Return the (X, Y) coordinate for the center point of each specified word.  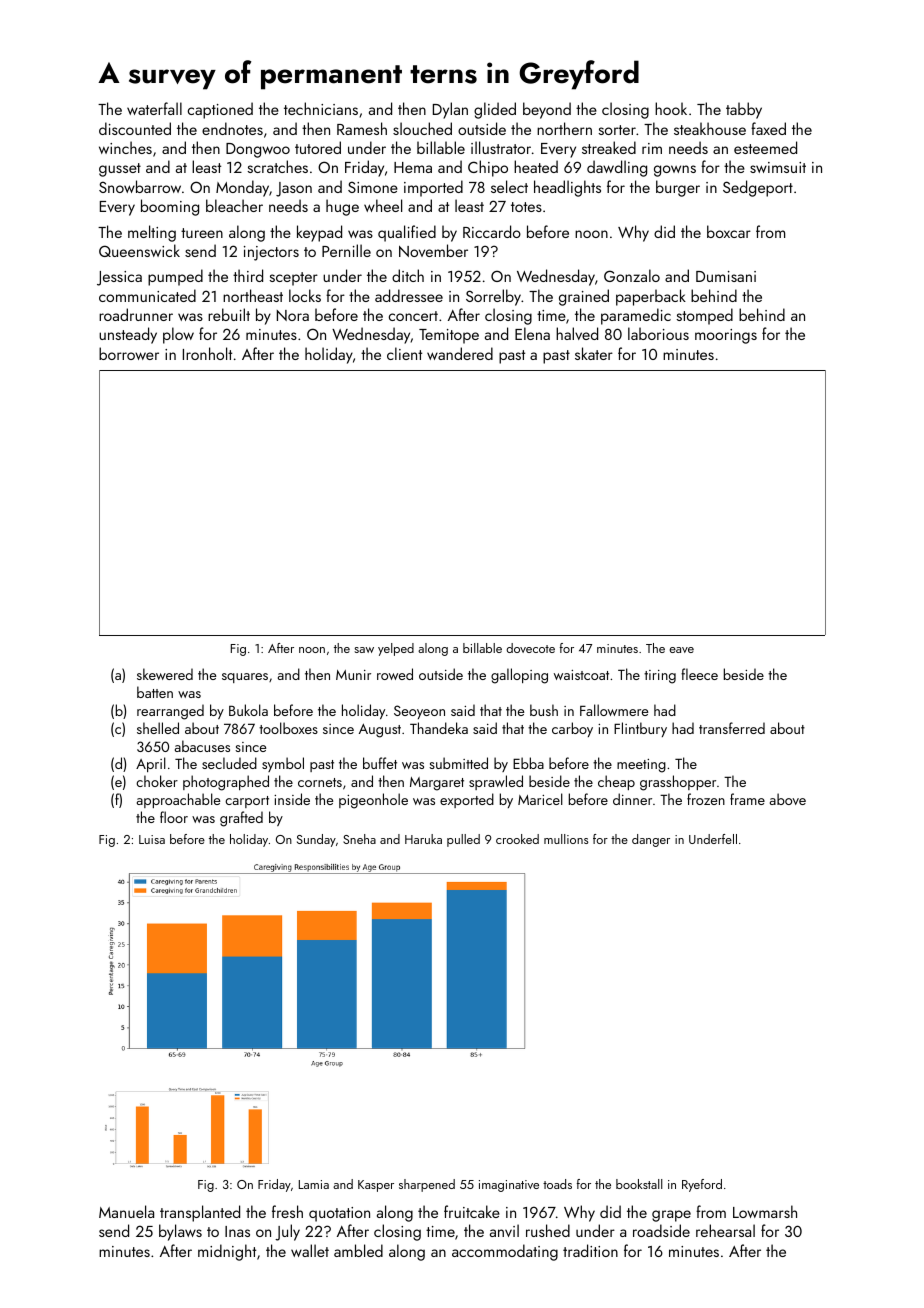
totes (526, 207)
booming (170, 207)
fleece (699, 674)
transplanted (200, 1213)
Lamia (314, 1184)
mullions (566, 839)
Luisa (152, 839)
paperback (651, 297)
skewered (165, 674)
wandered (460, 353)
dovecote (531, 648)
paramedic (636, 316)
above (788, 799)
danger (651, 840)
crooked (517, 839)
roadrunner (136, 314)
